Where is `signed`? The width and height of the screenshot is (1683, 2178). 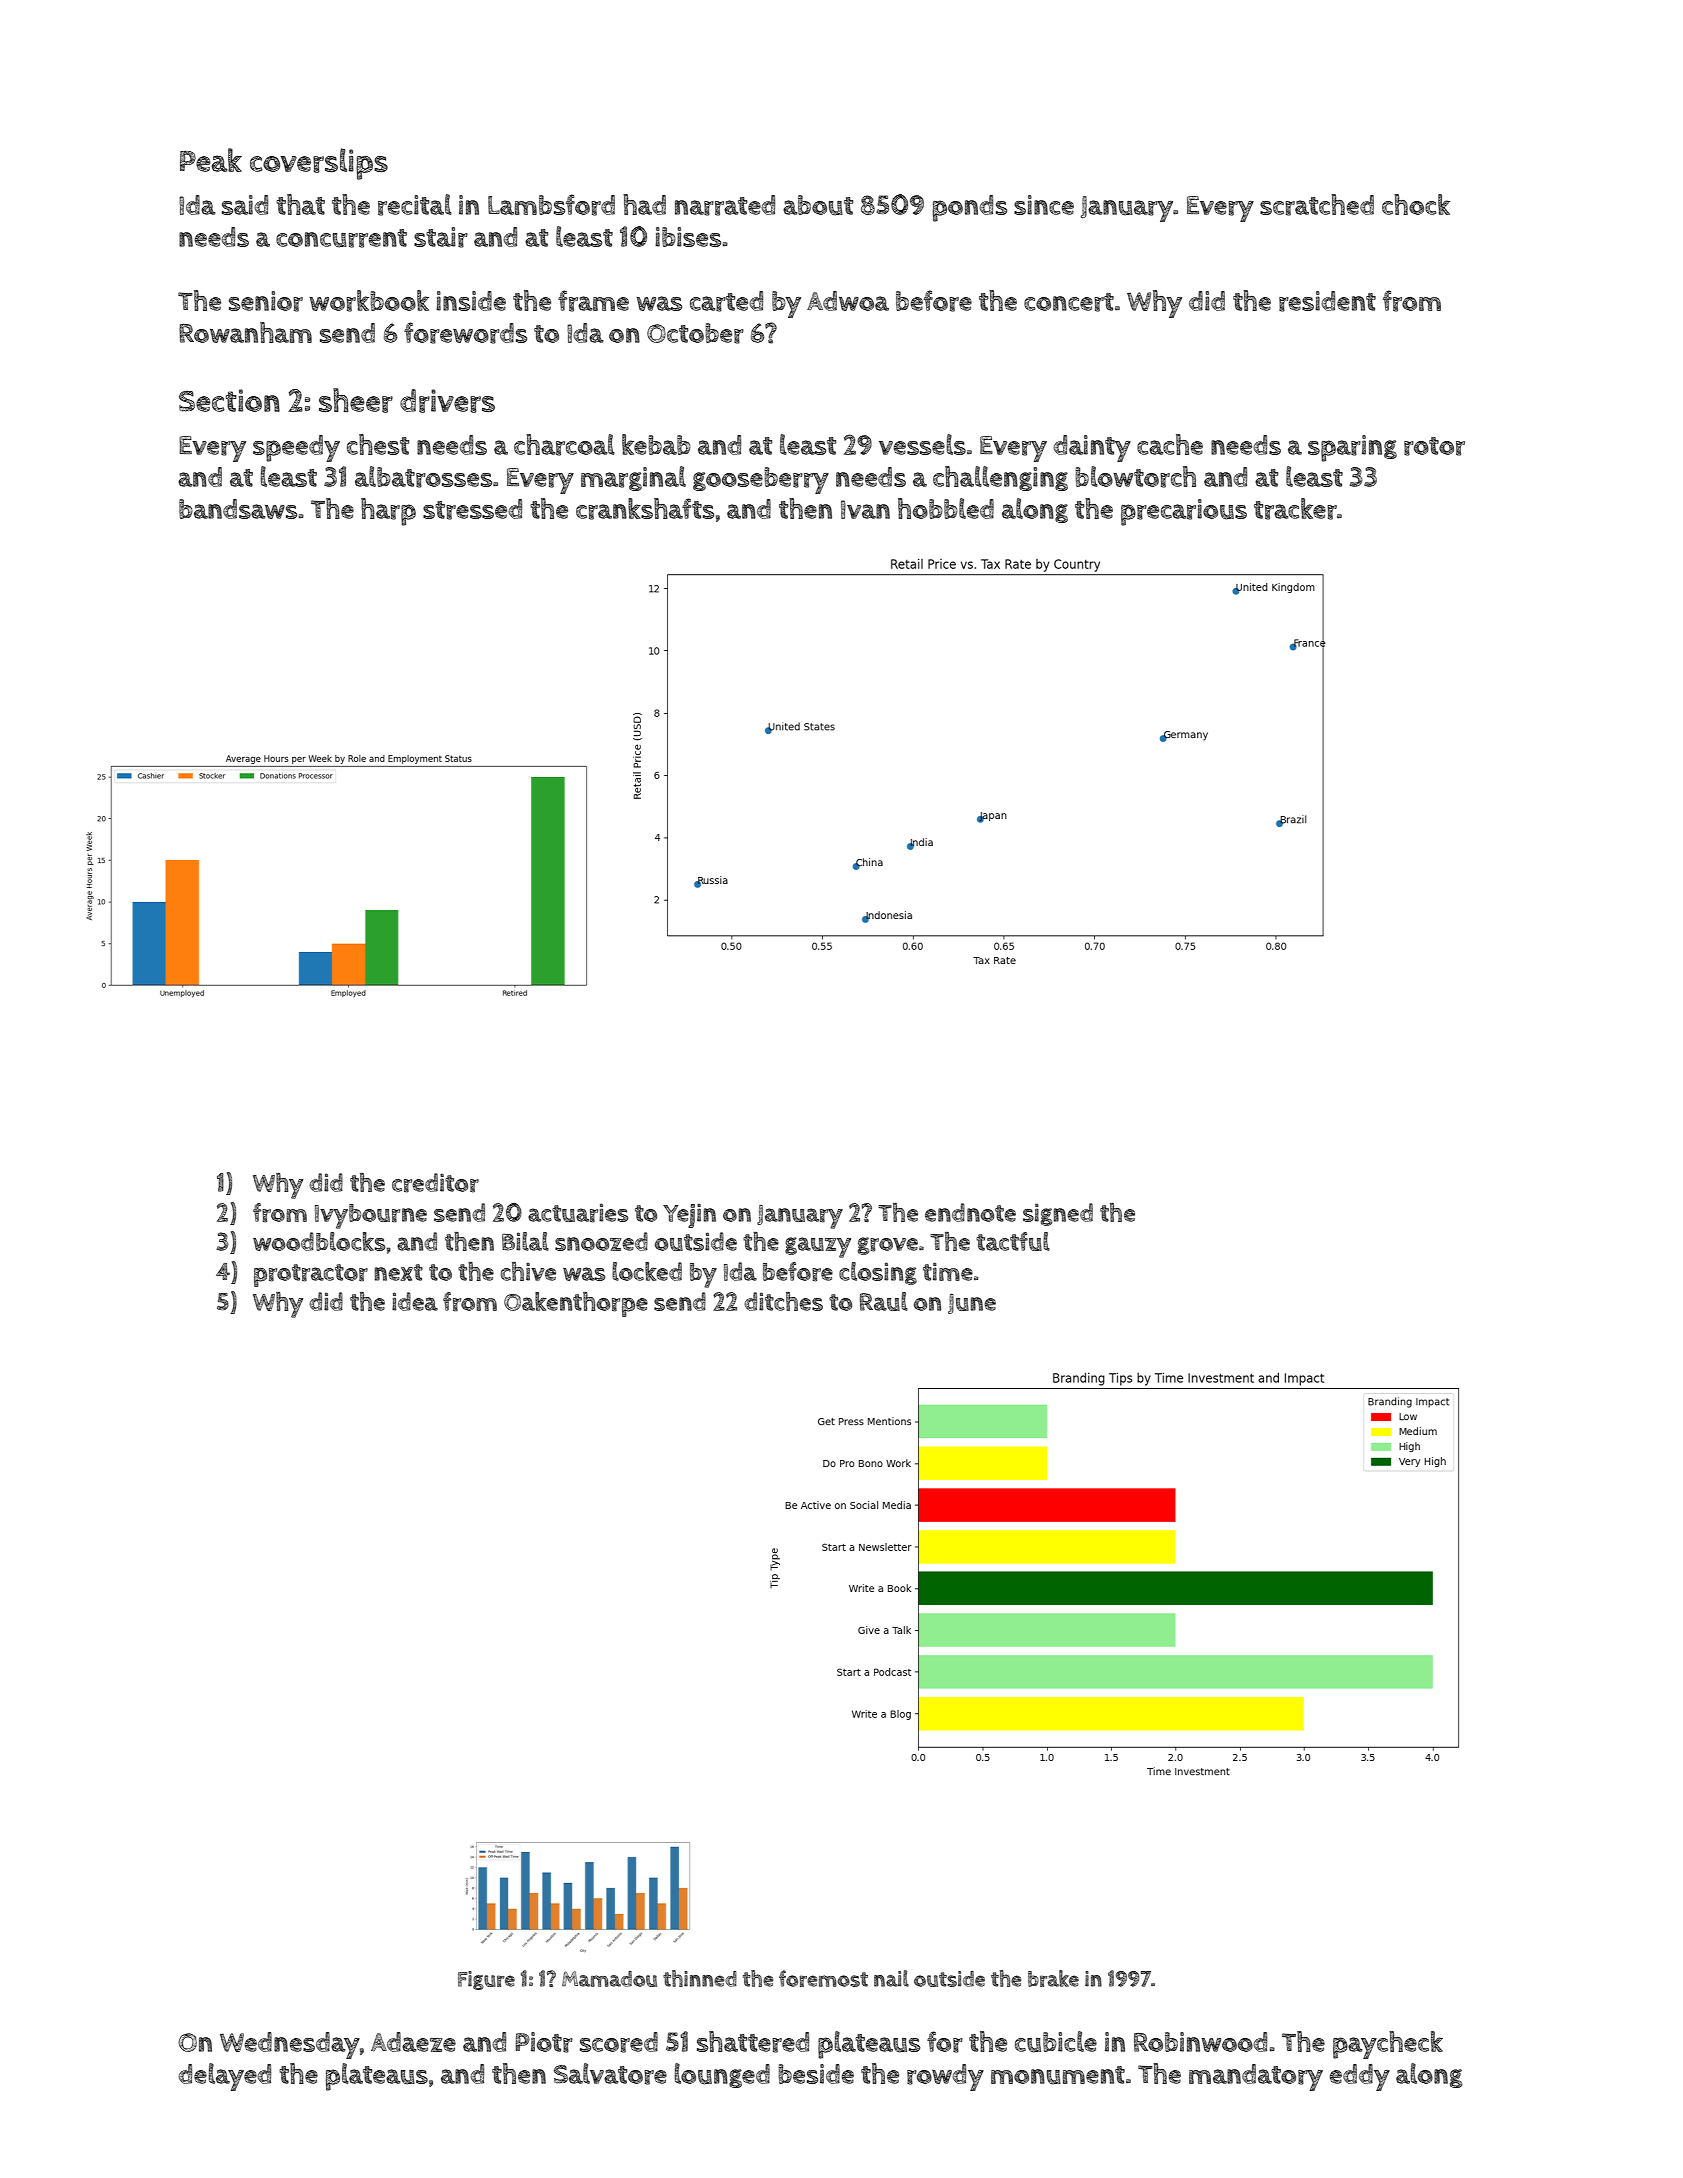
signed is located at coordinates (1058, 1214).
